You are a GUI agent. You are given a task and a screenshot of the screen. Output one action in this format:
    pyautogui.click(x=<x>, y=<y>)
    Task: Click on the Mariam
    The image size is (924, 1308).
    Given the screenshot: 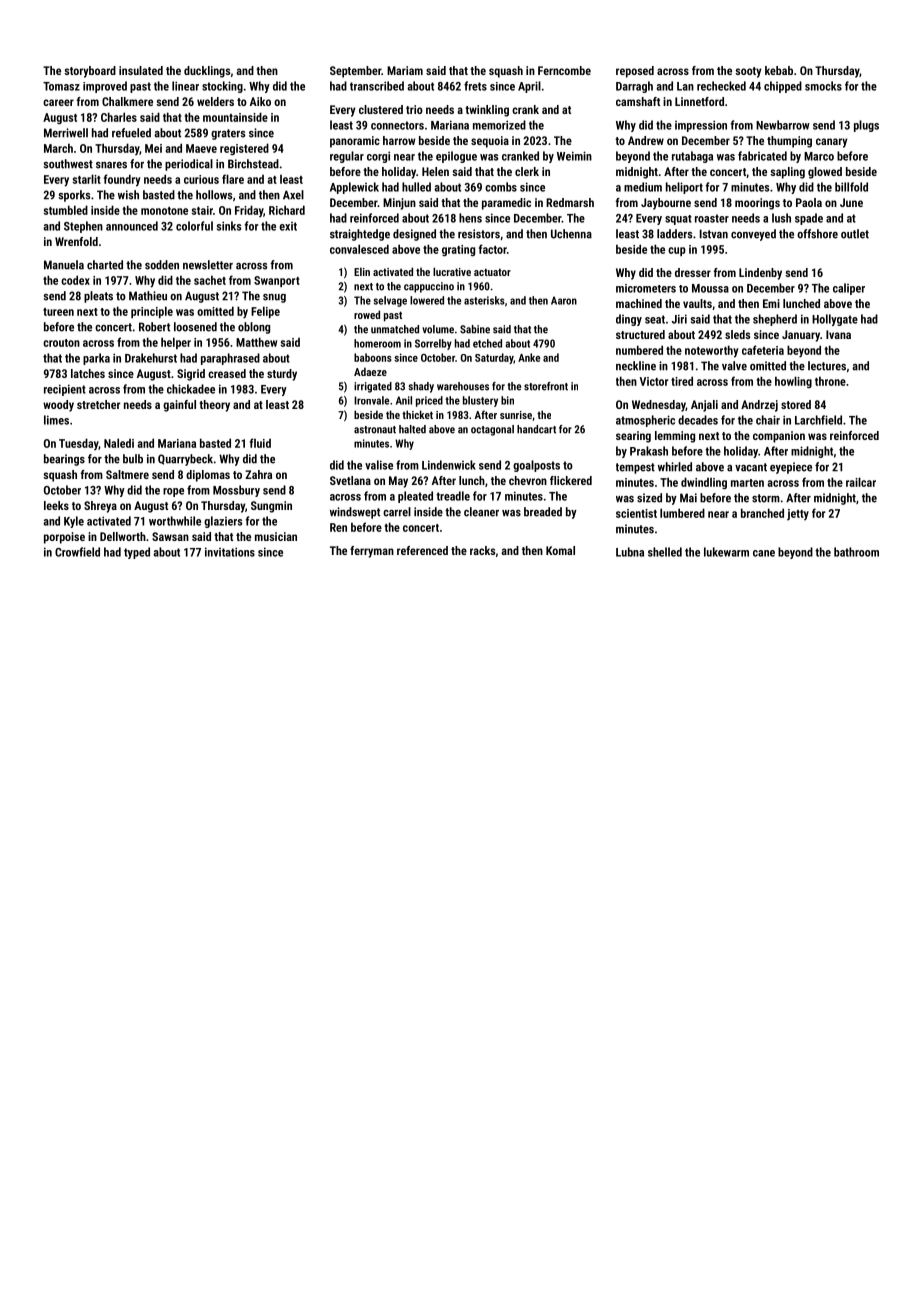 What is the action you would take?
    pyautogui.click(x=405, y=70)
